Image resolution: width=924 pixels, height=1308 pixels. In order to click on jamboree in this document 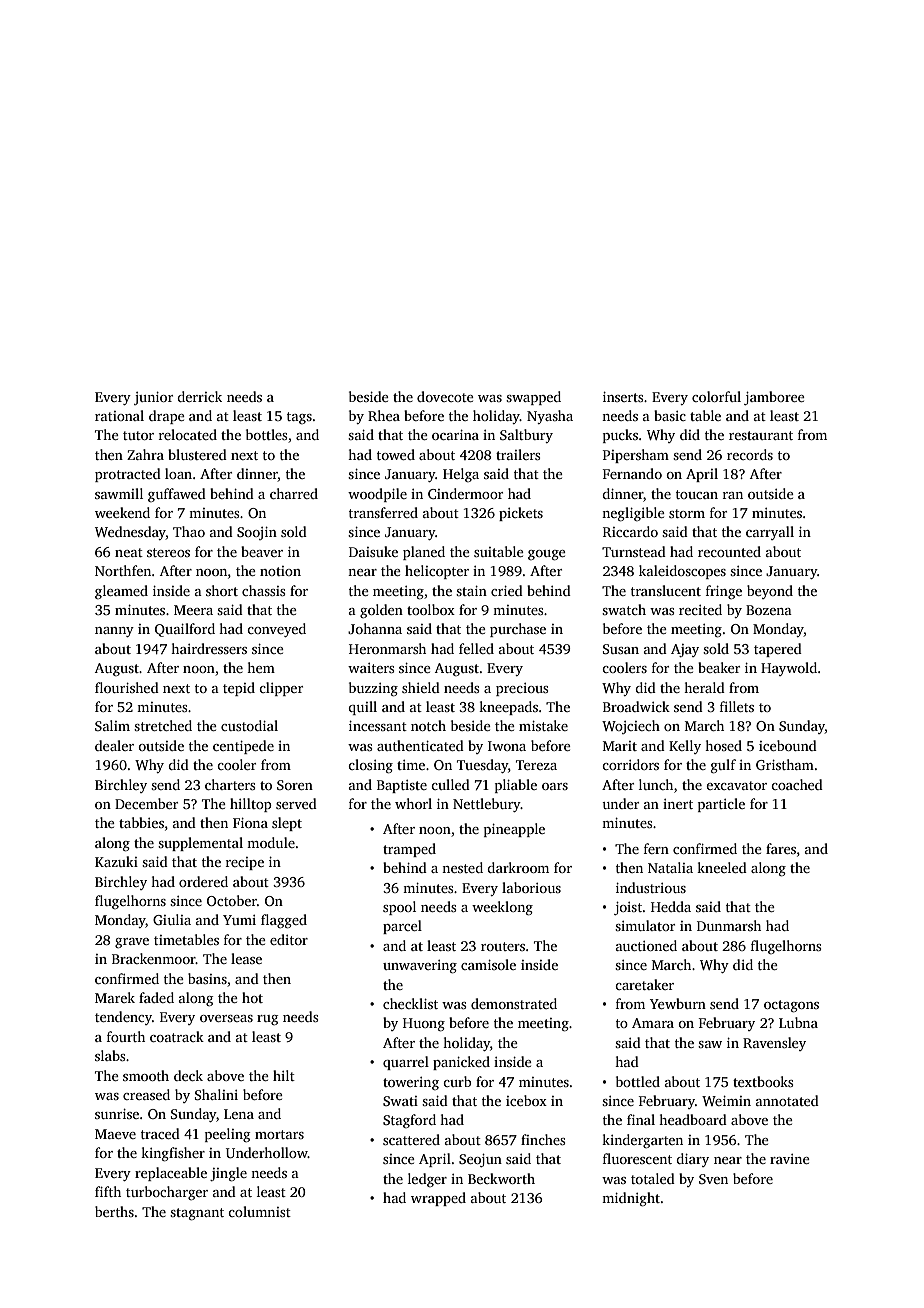, I will do `click(774, 398)`.
